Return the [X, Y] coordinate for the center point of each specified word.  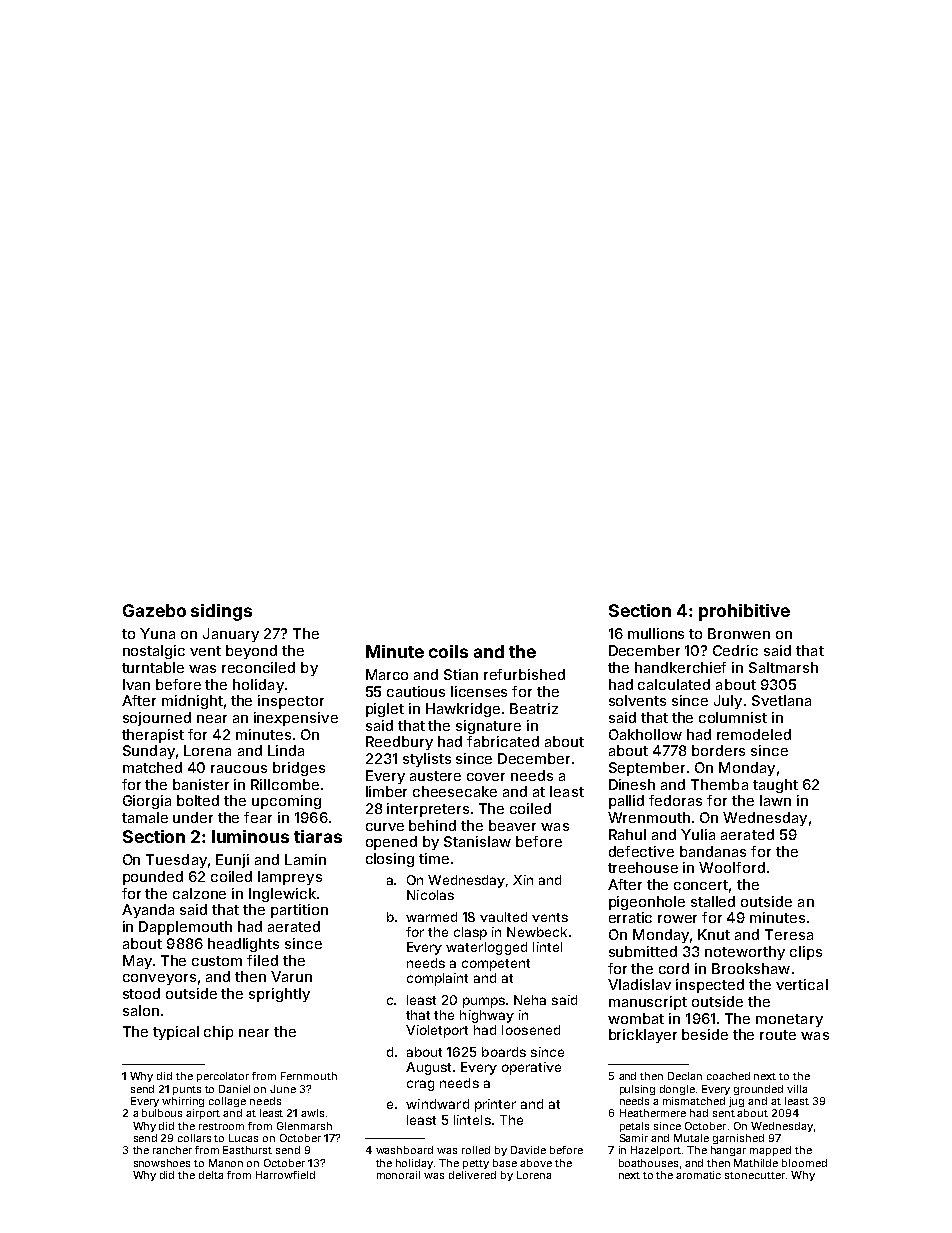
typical [176, 1033]
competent [496, 965]
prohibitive [744, 612]
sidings [221, 612]
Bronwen [739, 633]
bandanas [713, 851]
